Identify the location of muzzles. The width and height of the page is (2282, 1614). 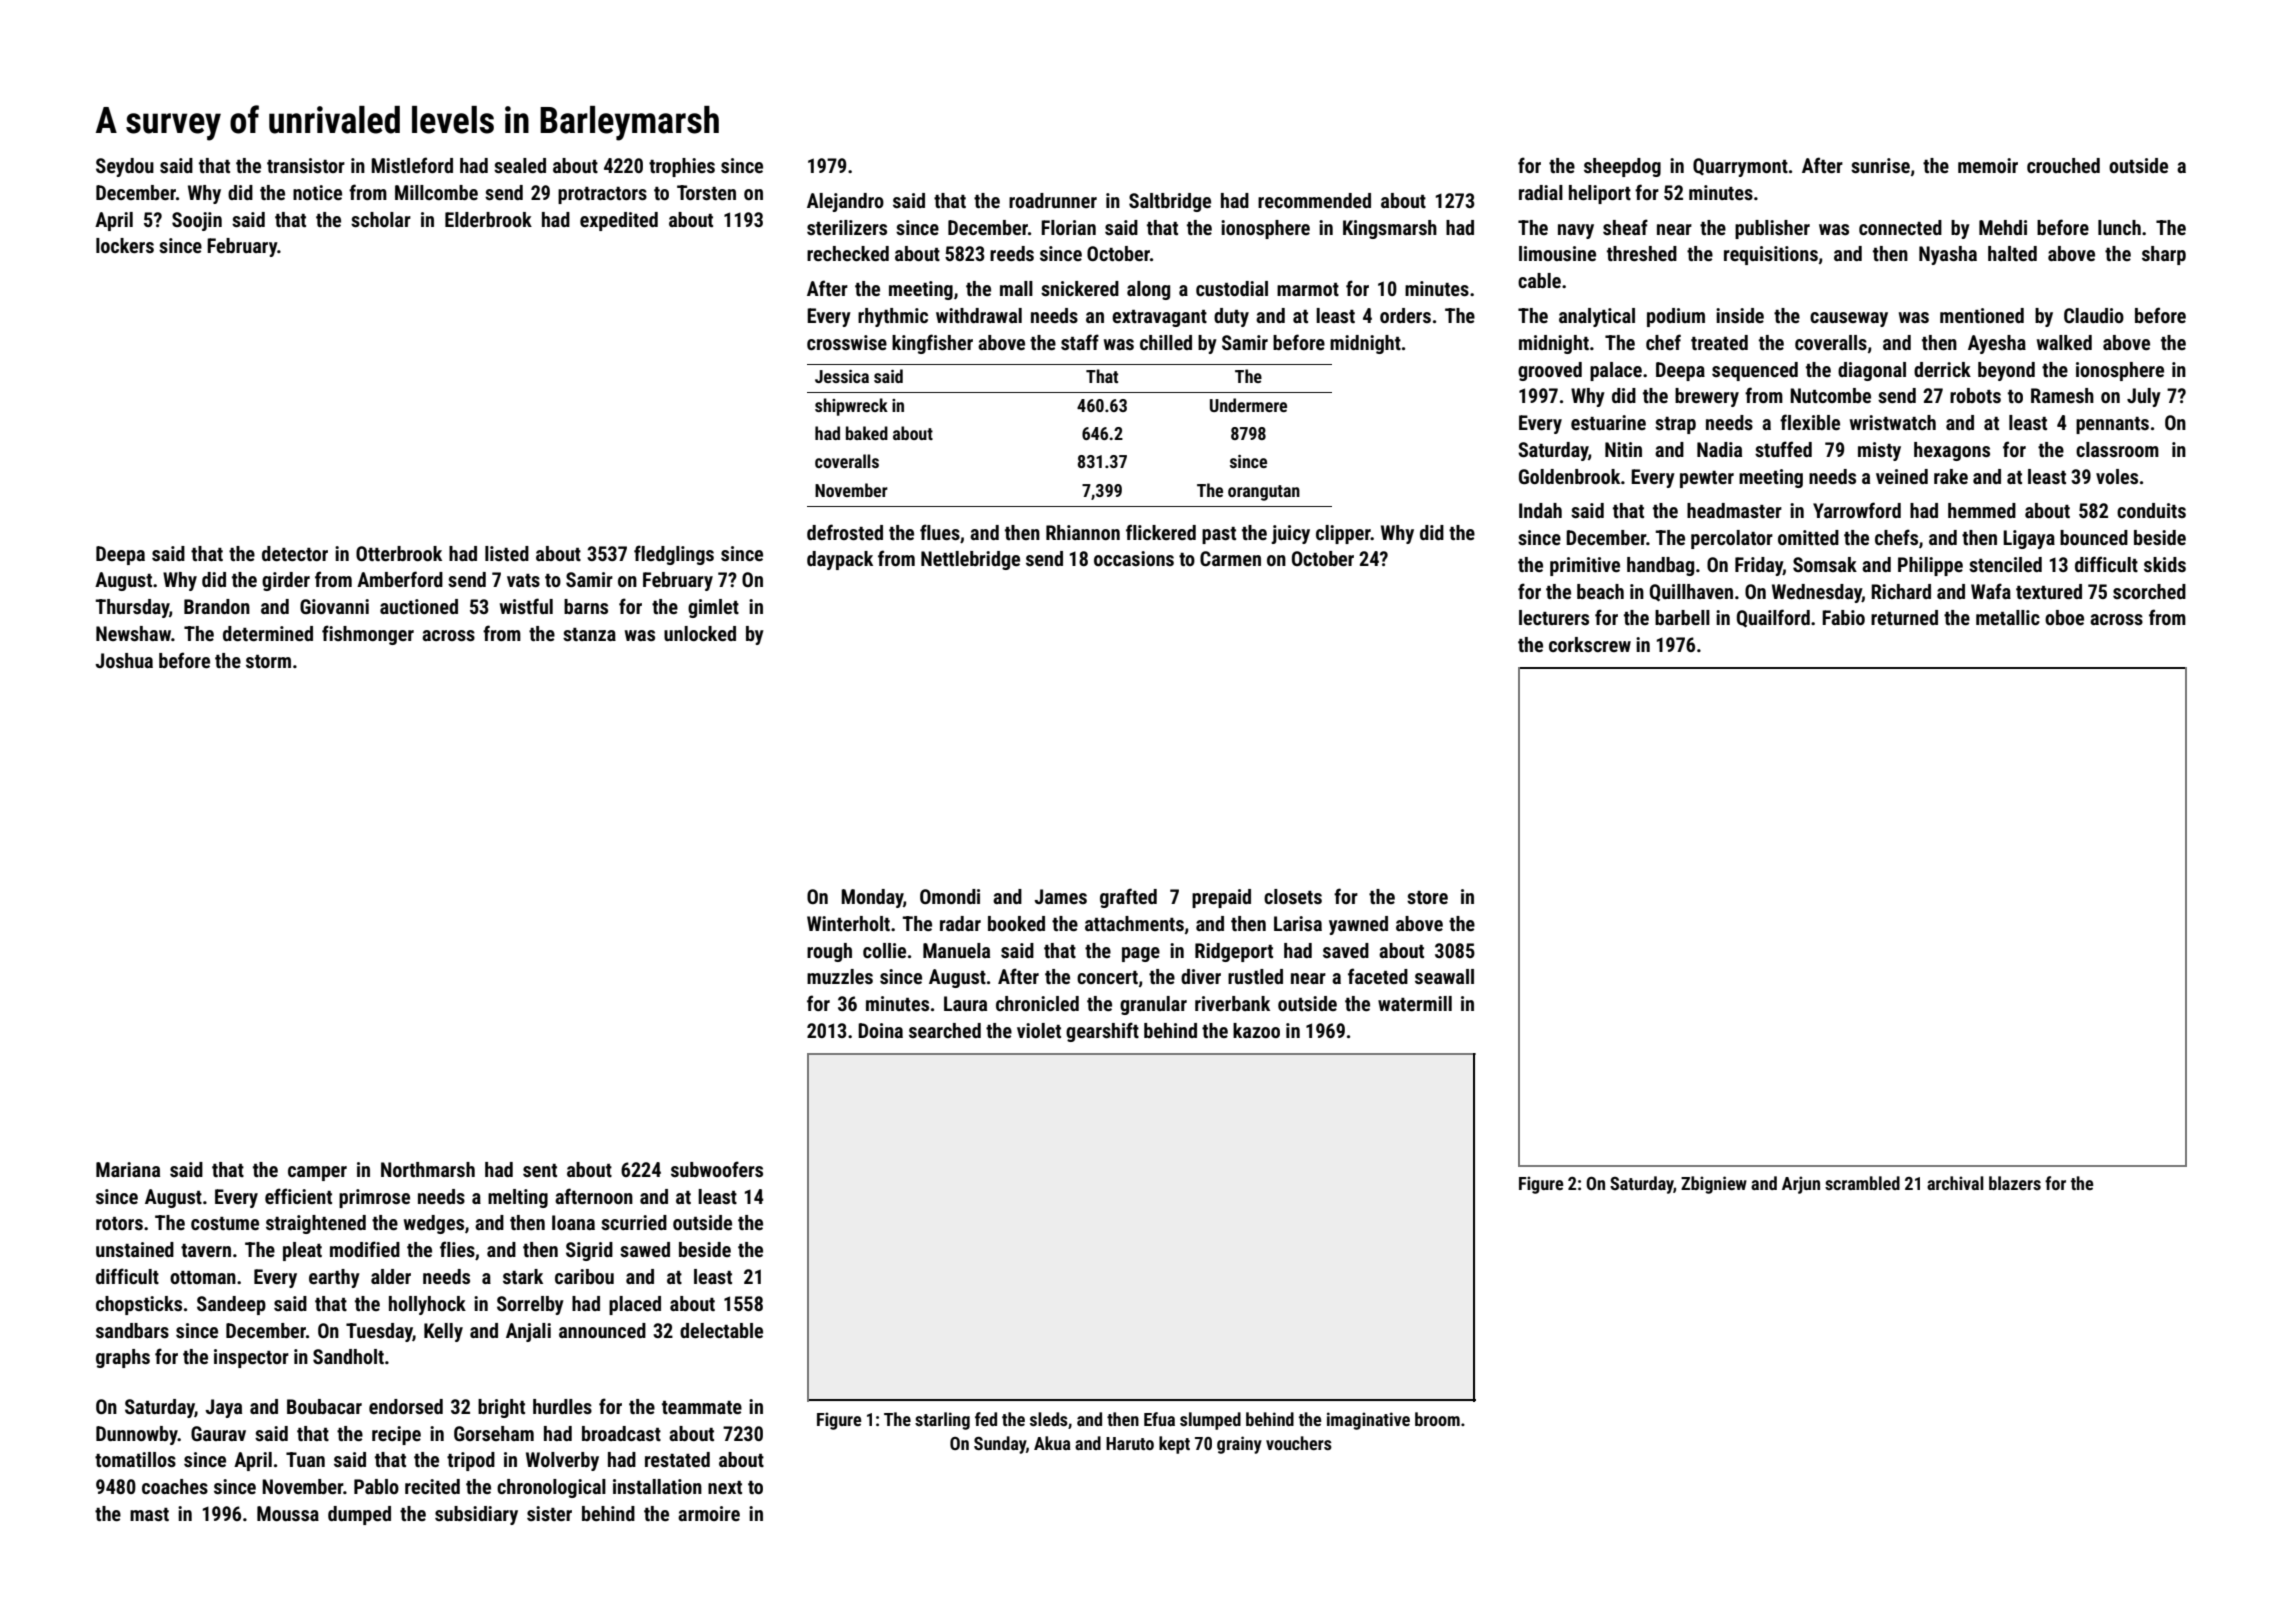
(840, 976).
